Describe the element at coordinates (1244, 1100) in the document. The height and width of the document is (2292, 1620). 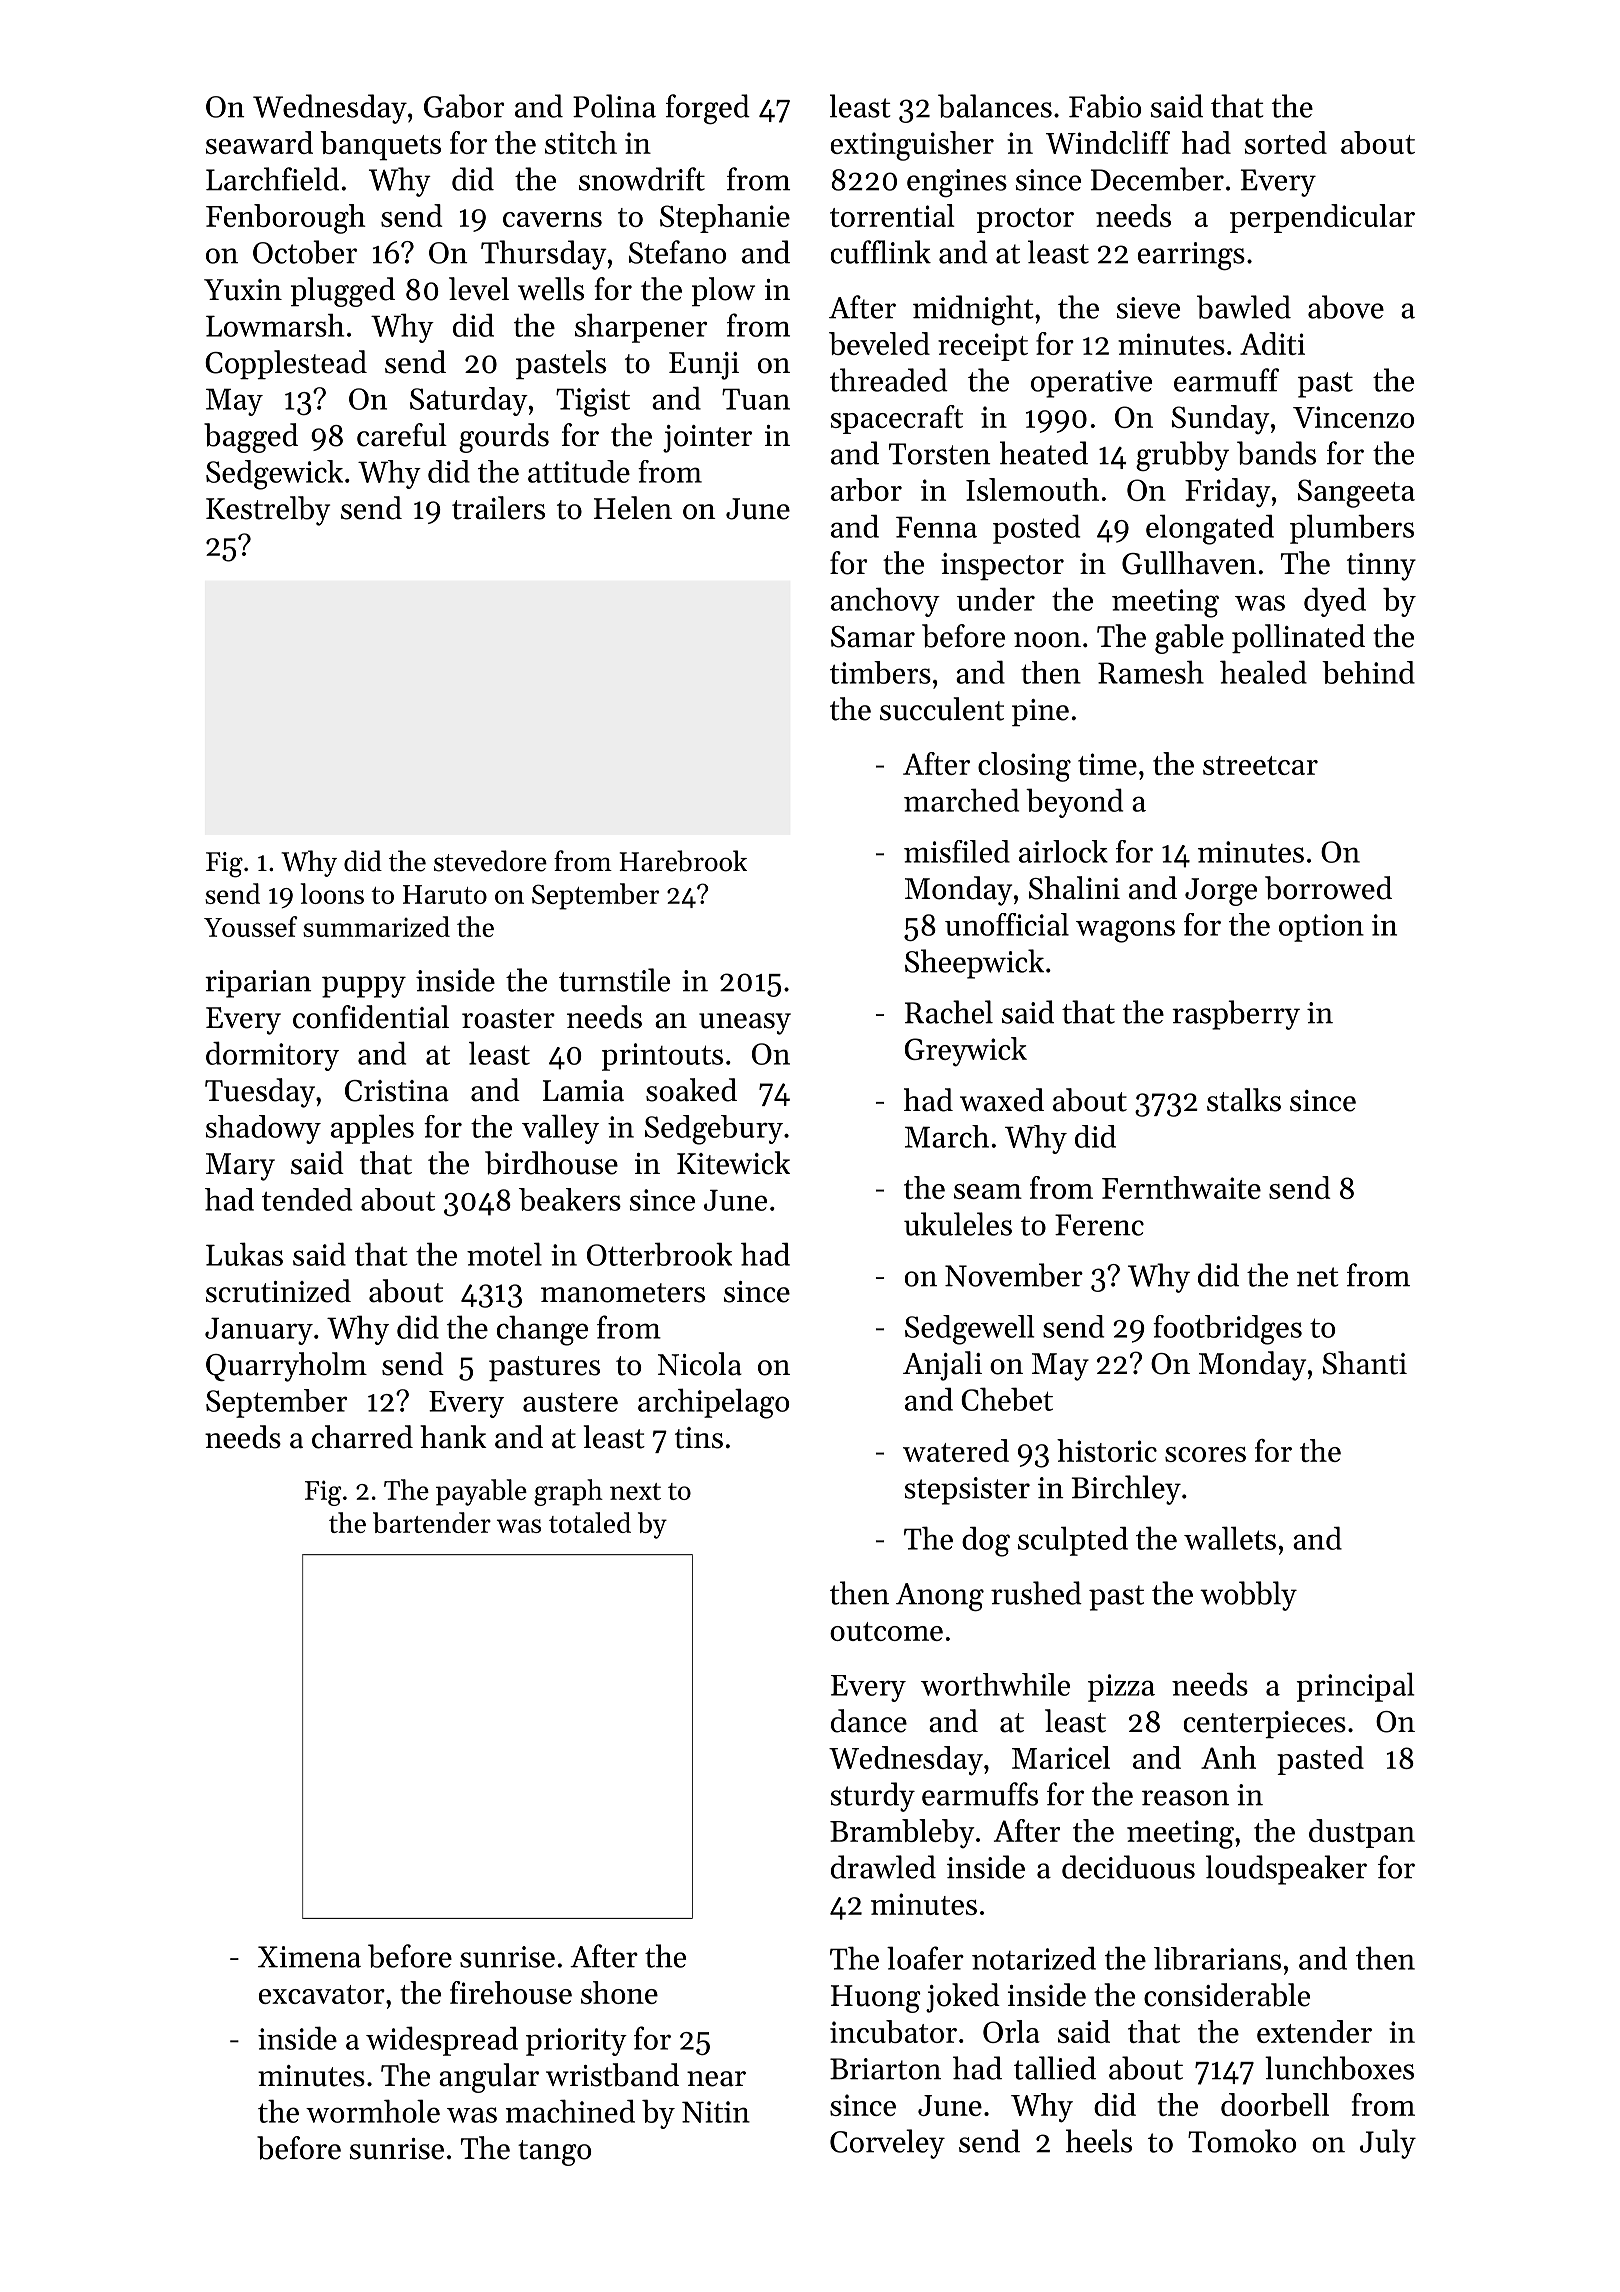
I see `stalks` at that location.
